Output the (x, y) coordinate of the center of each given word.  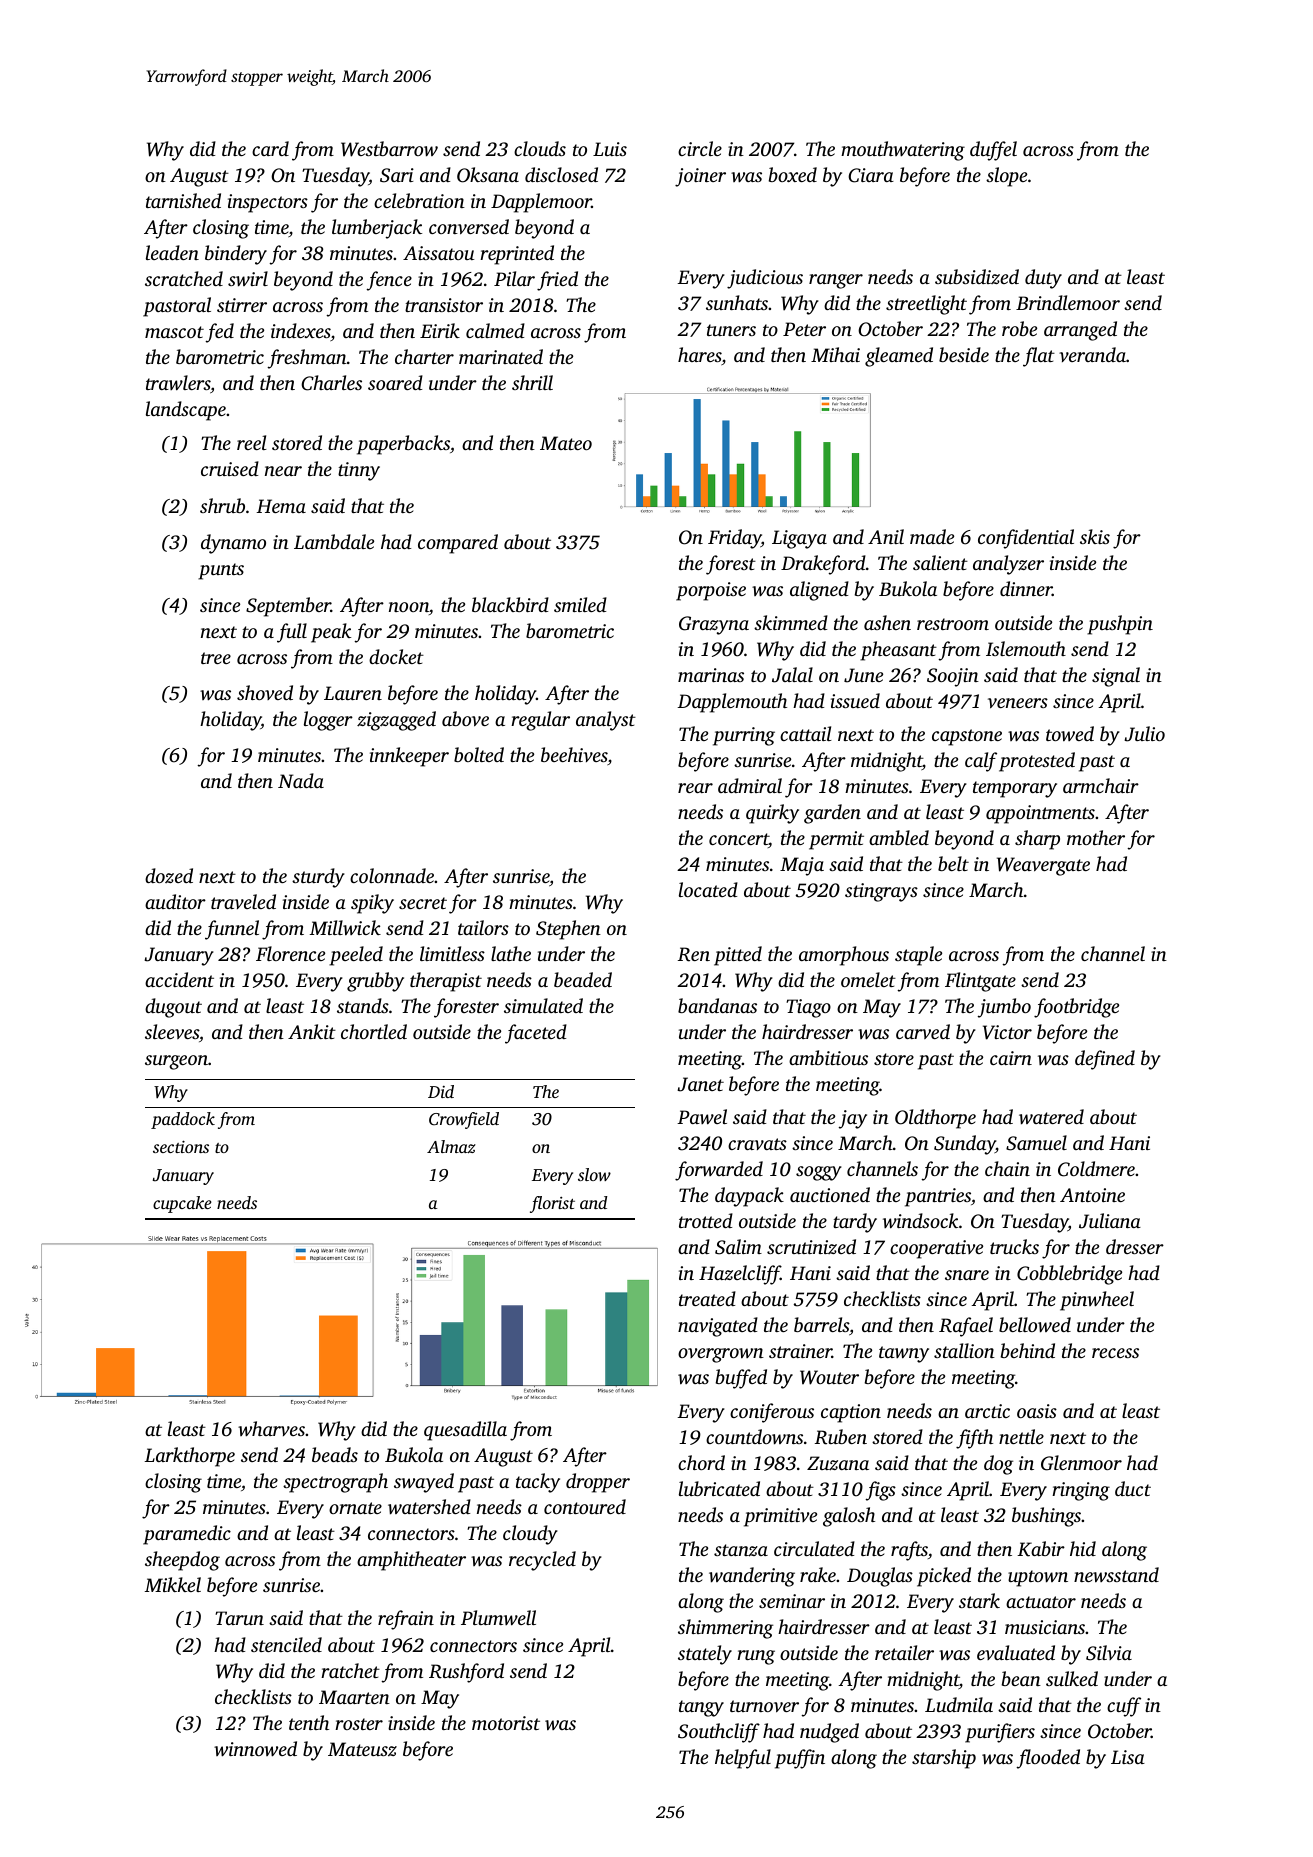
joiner (700, 177)
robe (1019, 328)
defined (1105, 1060)
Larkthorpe (189, 1457)
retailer (904, 1652)
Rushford (466, 1673)
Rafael (966, 1327)
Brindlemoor (1068, 302)
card (270, 148)
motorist (506, 1723)
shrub (222, 505)
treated (707, 1298)
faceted (536, 1034)
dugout (173, 1008)
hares (699, 354)
